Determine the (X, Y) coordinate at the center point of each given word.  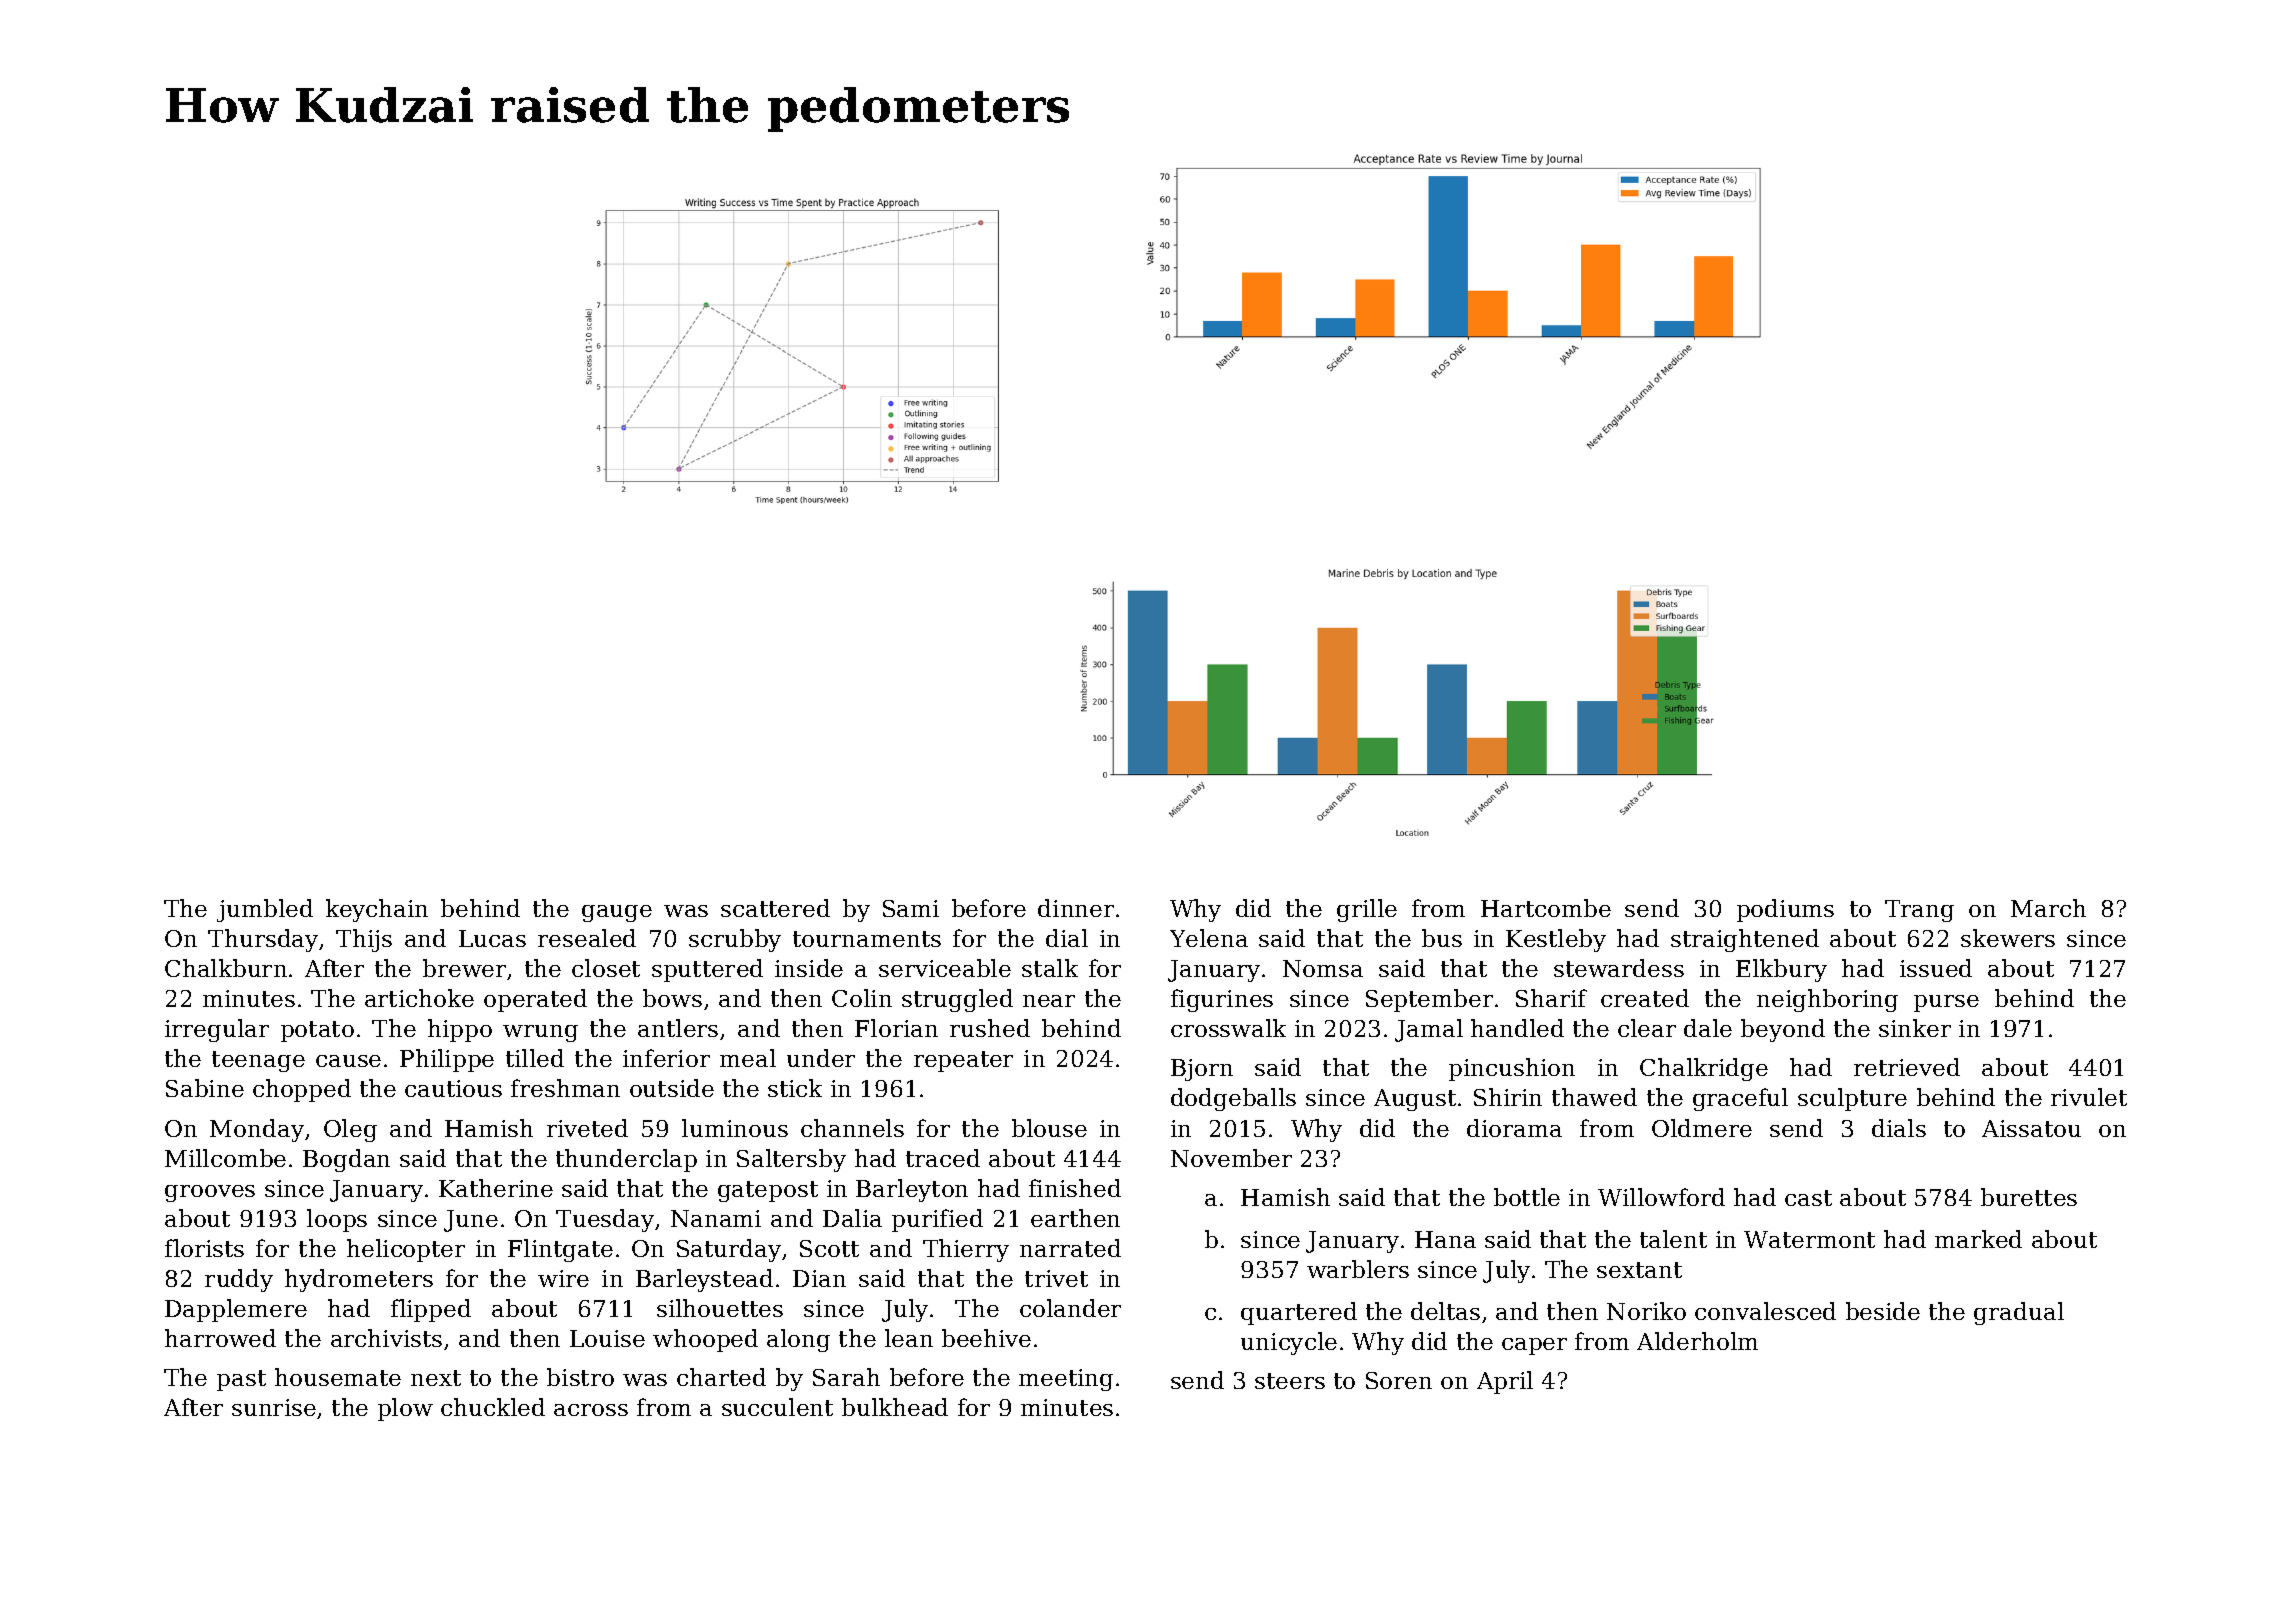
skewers (2008, 938)
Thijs (364, 940)
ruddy (239, 1280)
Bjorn (1202, 1070)
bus (1442, 938)
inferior (666, 1058)
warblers (1358, 1269)
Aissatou (2031, 1128)
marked (1978, 1239)
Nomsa (1323, 968)
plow (405, 1409)
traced (943, 1158)
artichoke (419, 998)
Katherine (496, 1188)
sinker (1915, 1028)
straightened (1745, 940)
